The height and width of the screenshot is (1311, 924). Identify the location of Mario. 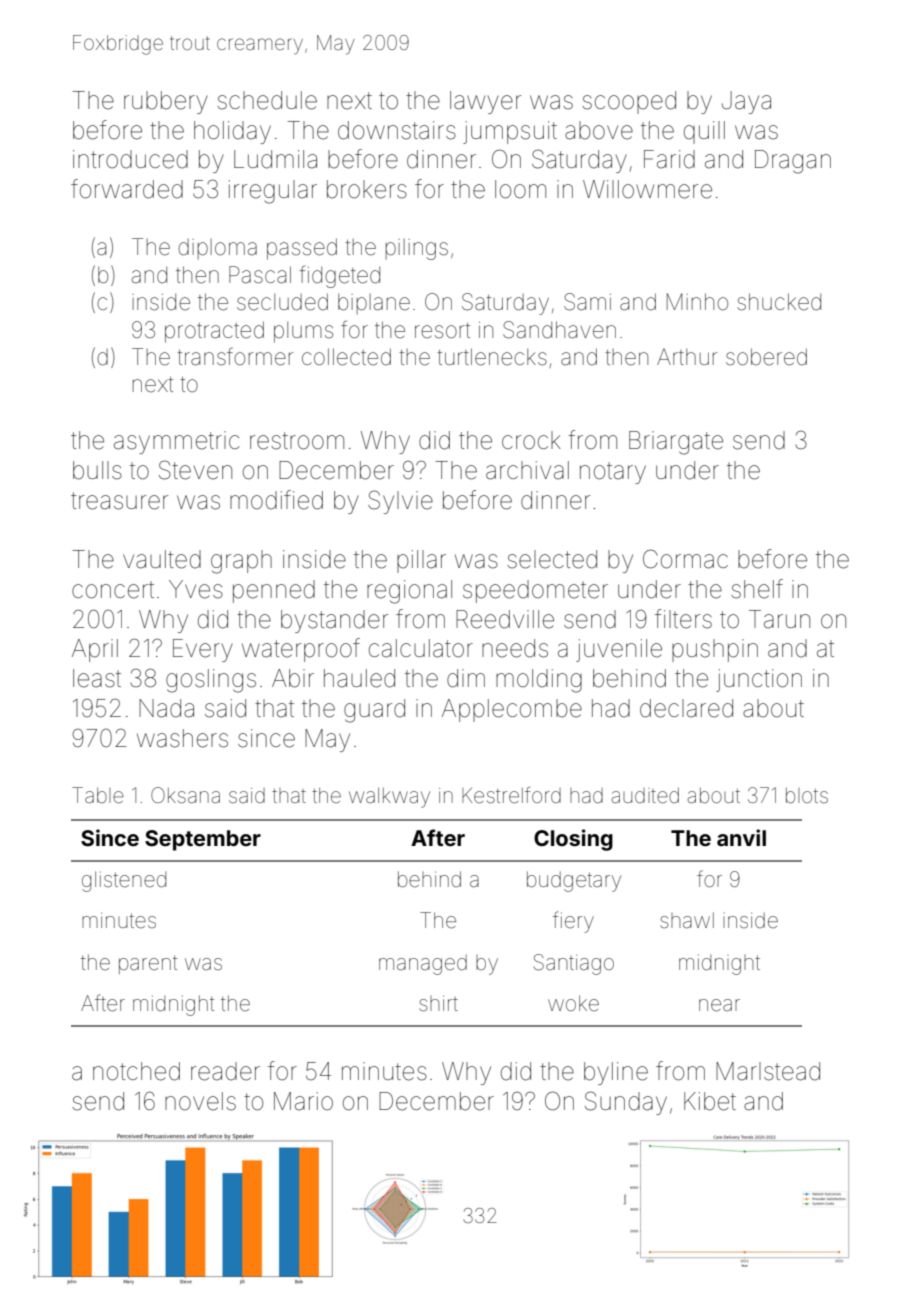
(303, 1101).
